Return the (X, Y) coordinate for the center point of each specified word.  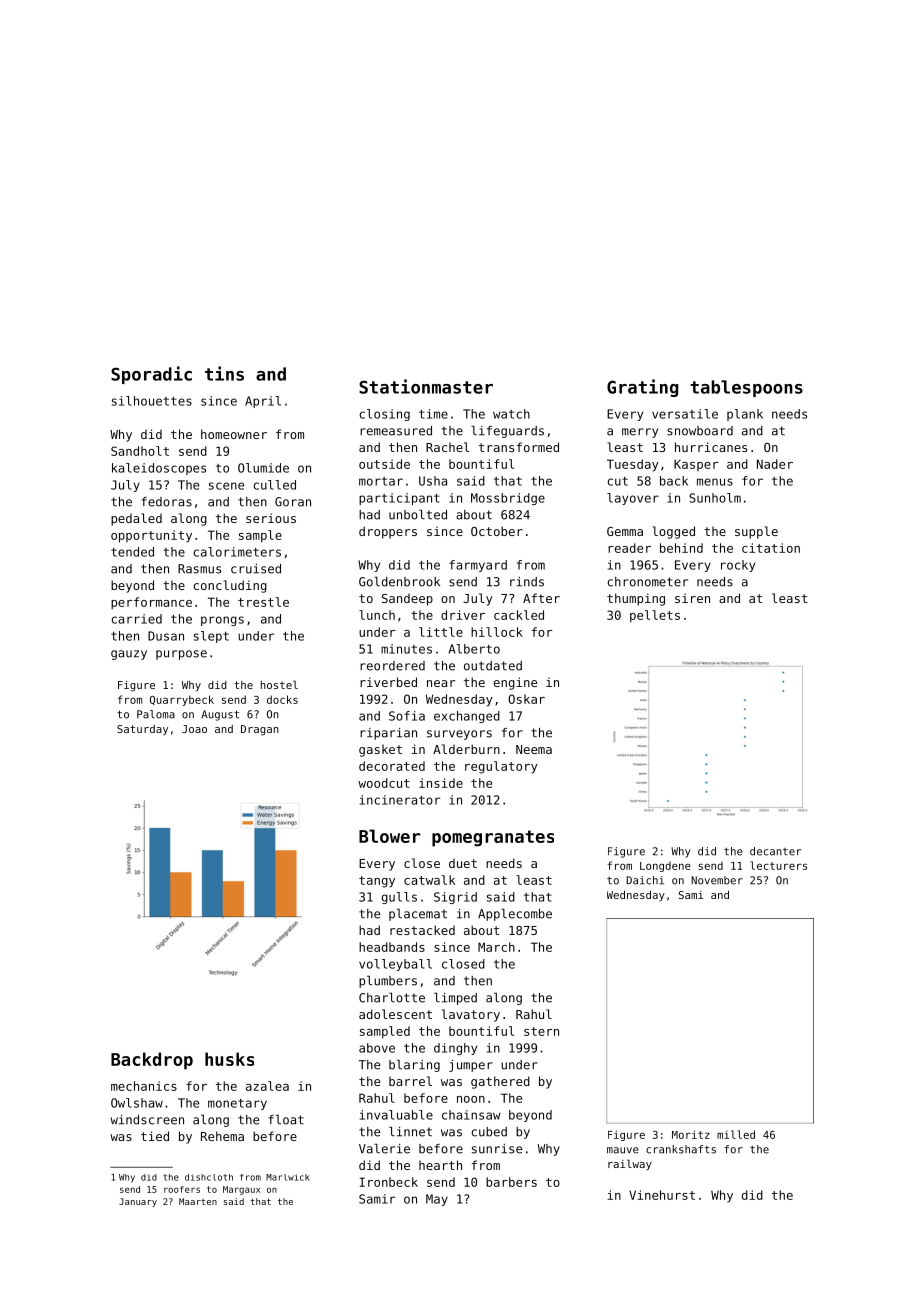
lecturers (778, 865)
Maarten (198, 1201)
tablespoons (746, 388)
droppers (388, 532)
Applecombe (515, 914)
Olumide (263, 468)
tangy (377, 882)
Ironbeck (389, 1182)
